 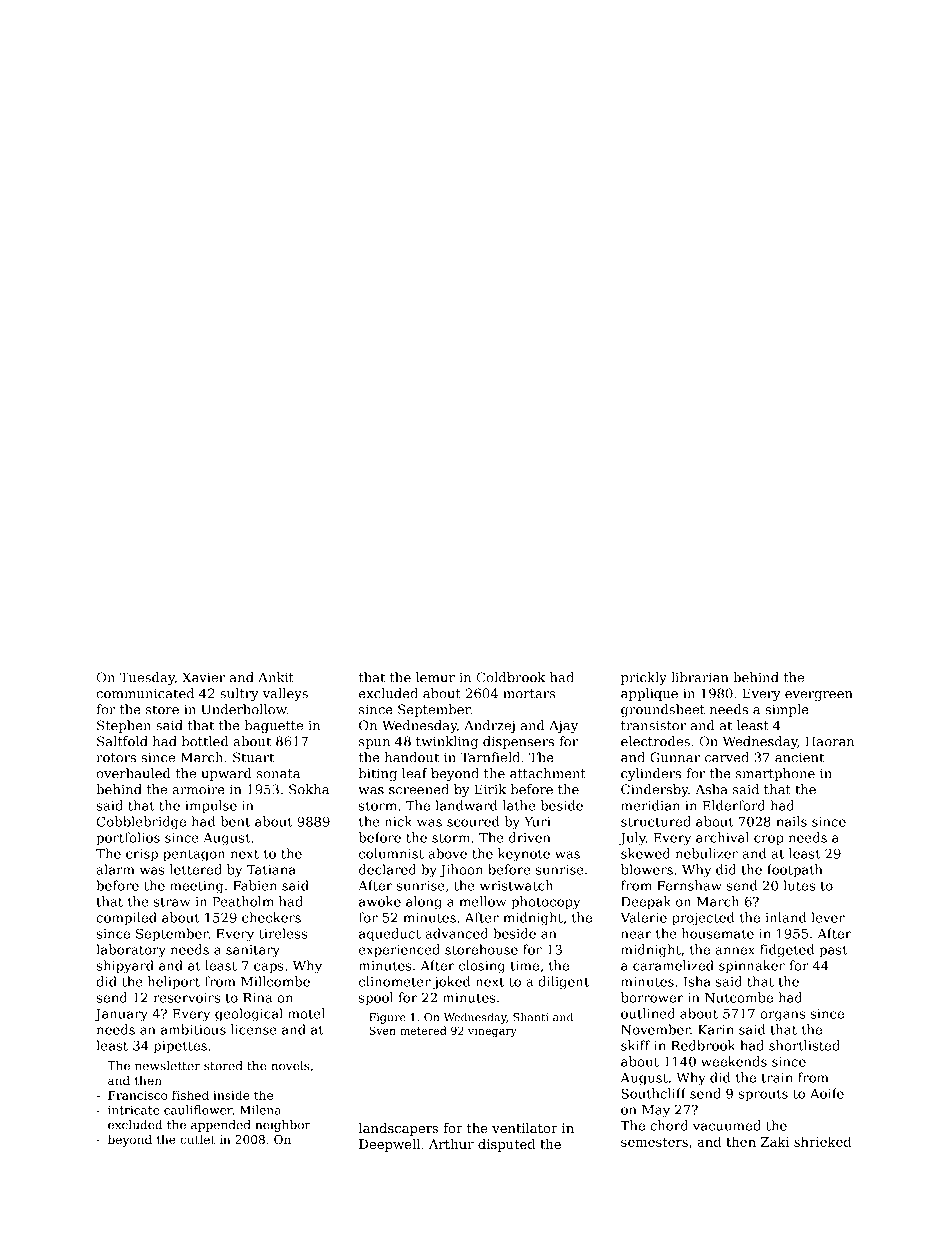 I want to click on smartphone, so click(x=775, y=774).
